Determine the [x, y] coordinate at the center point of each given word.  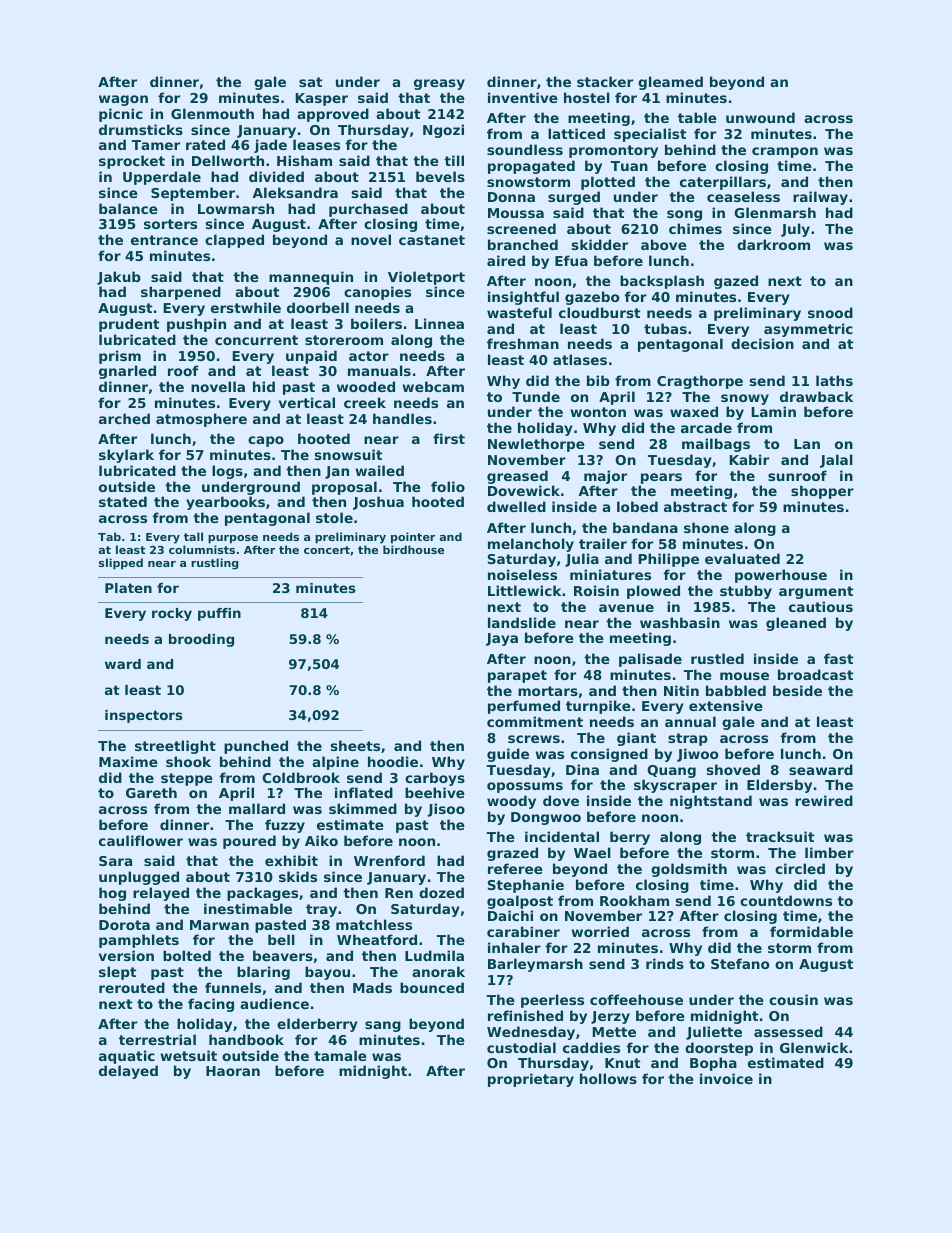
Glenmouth [212, 113]
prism [120, 357]
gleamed [670, 83]
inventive [523, 97]
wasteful [519, 312]
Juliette [714, 1033]
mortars [548, 691]
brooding [201, 640]
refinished [525, 1015]
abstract [695, 506]
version [126, 955]
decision [762, 343]
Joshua [378, 503]
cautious [821, 606]
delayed [128, 1072]
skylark [126, 456]
